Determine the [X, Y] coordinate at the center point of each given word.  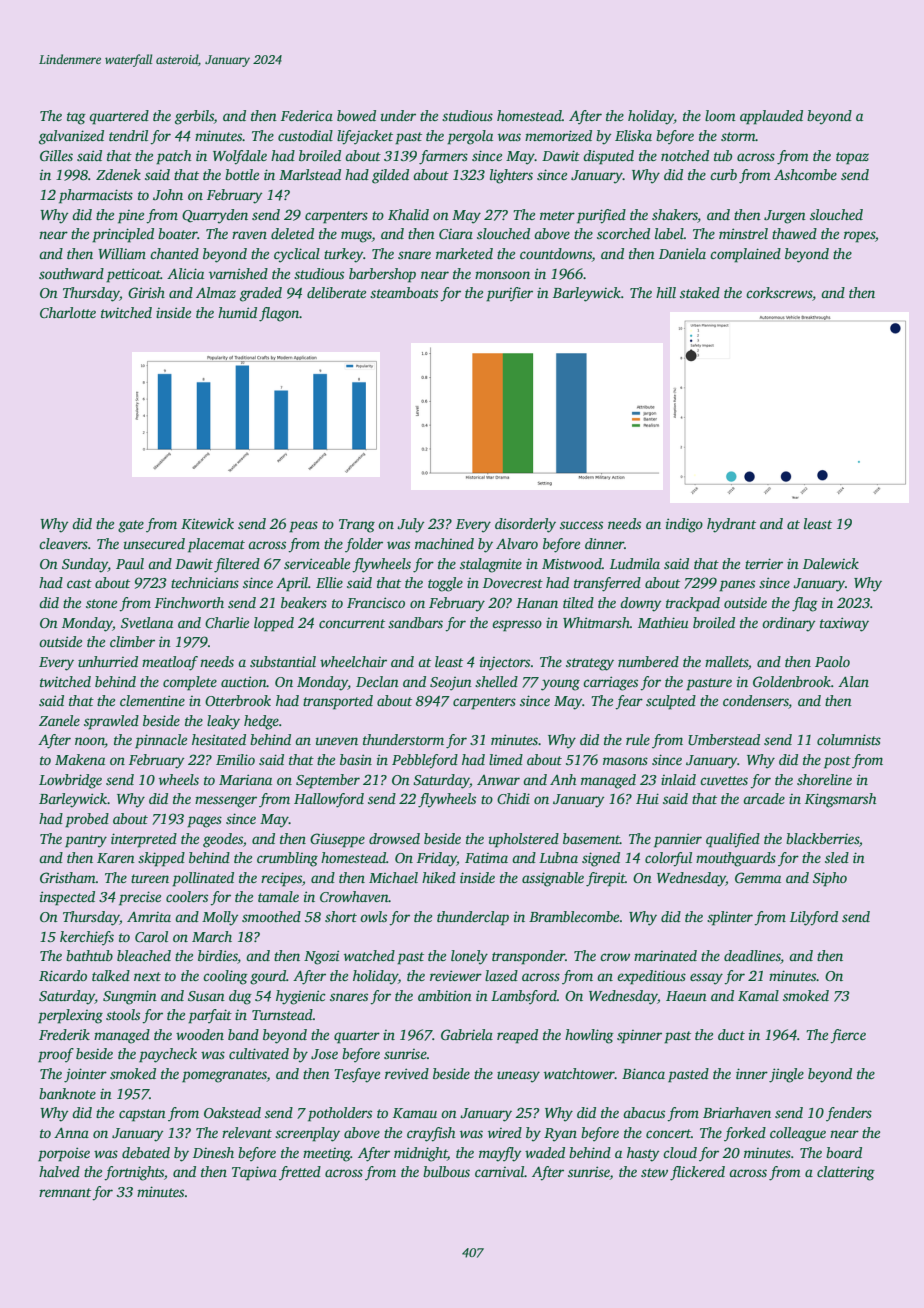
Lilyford [814, 918]
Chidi [513, 798]
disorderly [525, 525]
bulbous [446, 1171]
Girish [146, 292]
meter [557, 215]
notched [685, 155]
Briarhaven [737, 1112]
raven [249, 235]
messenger [226, 802]
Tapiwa [254, 1173]
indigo [684, 525]
